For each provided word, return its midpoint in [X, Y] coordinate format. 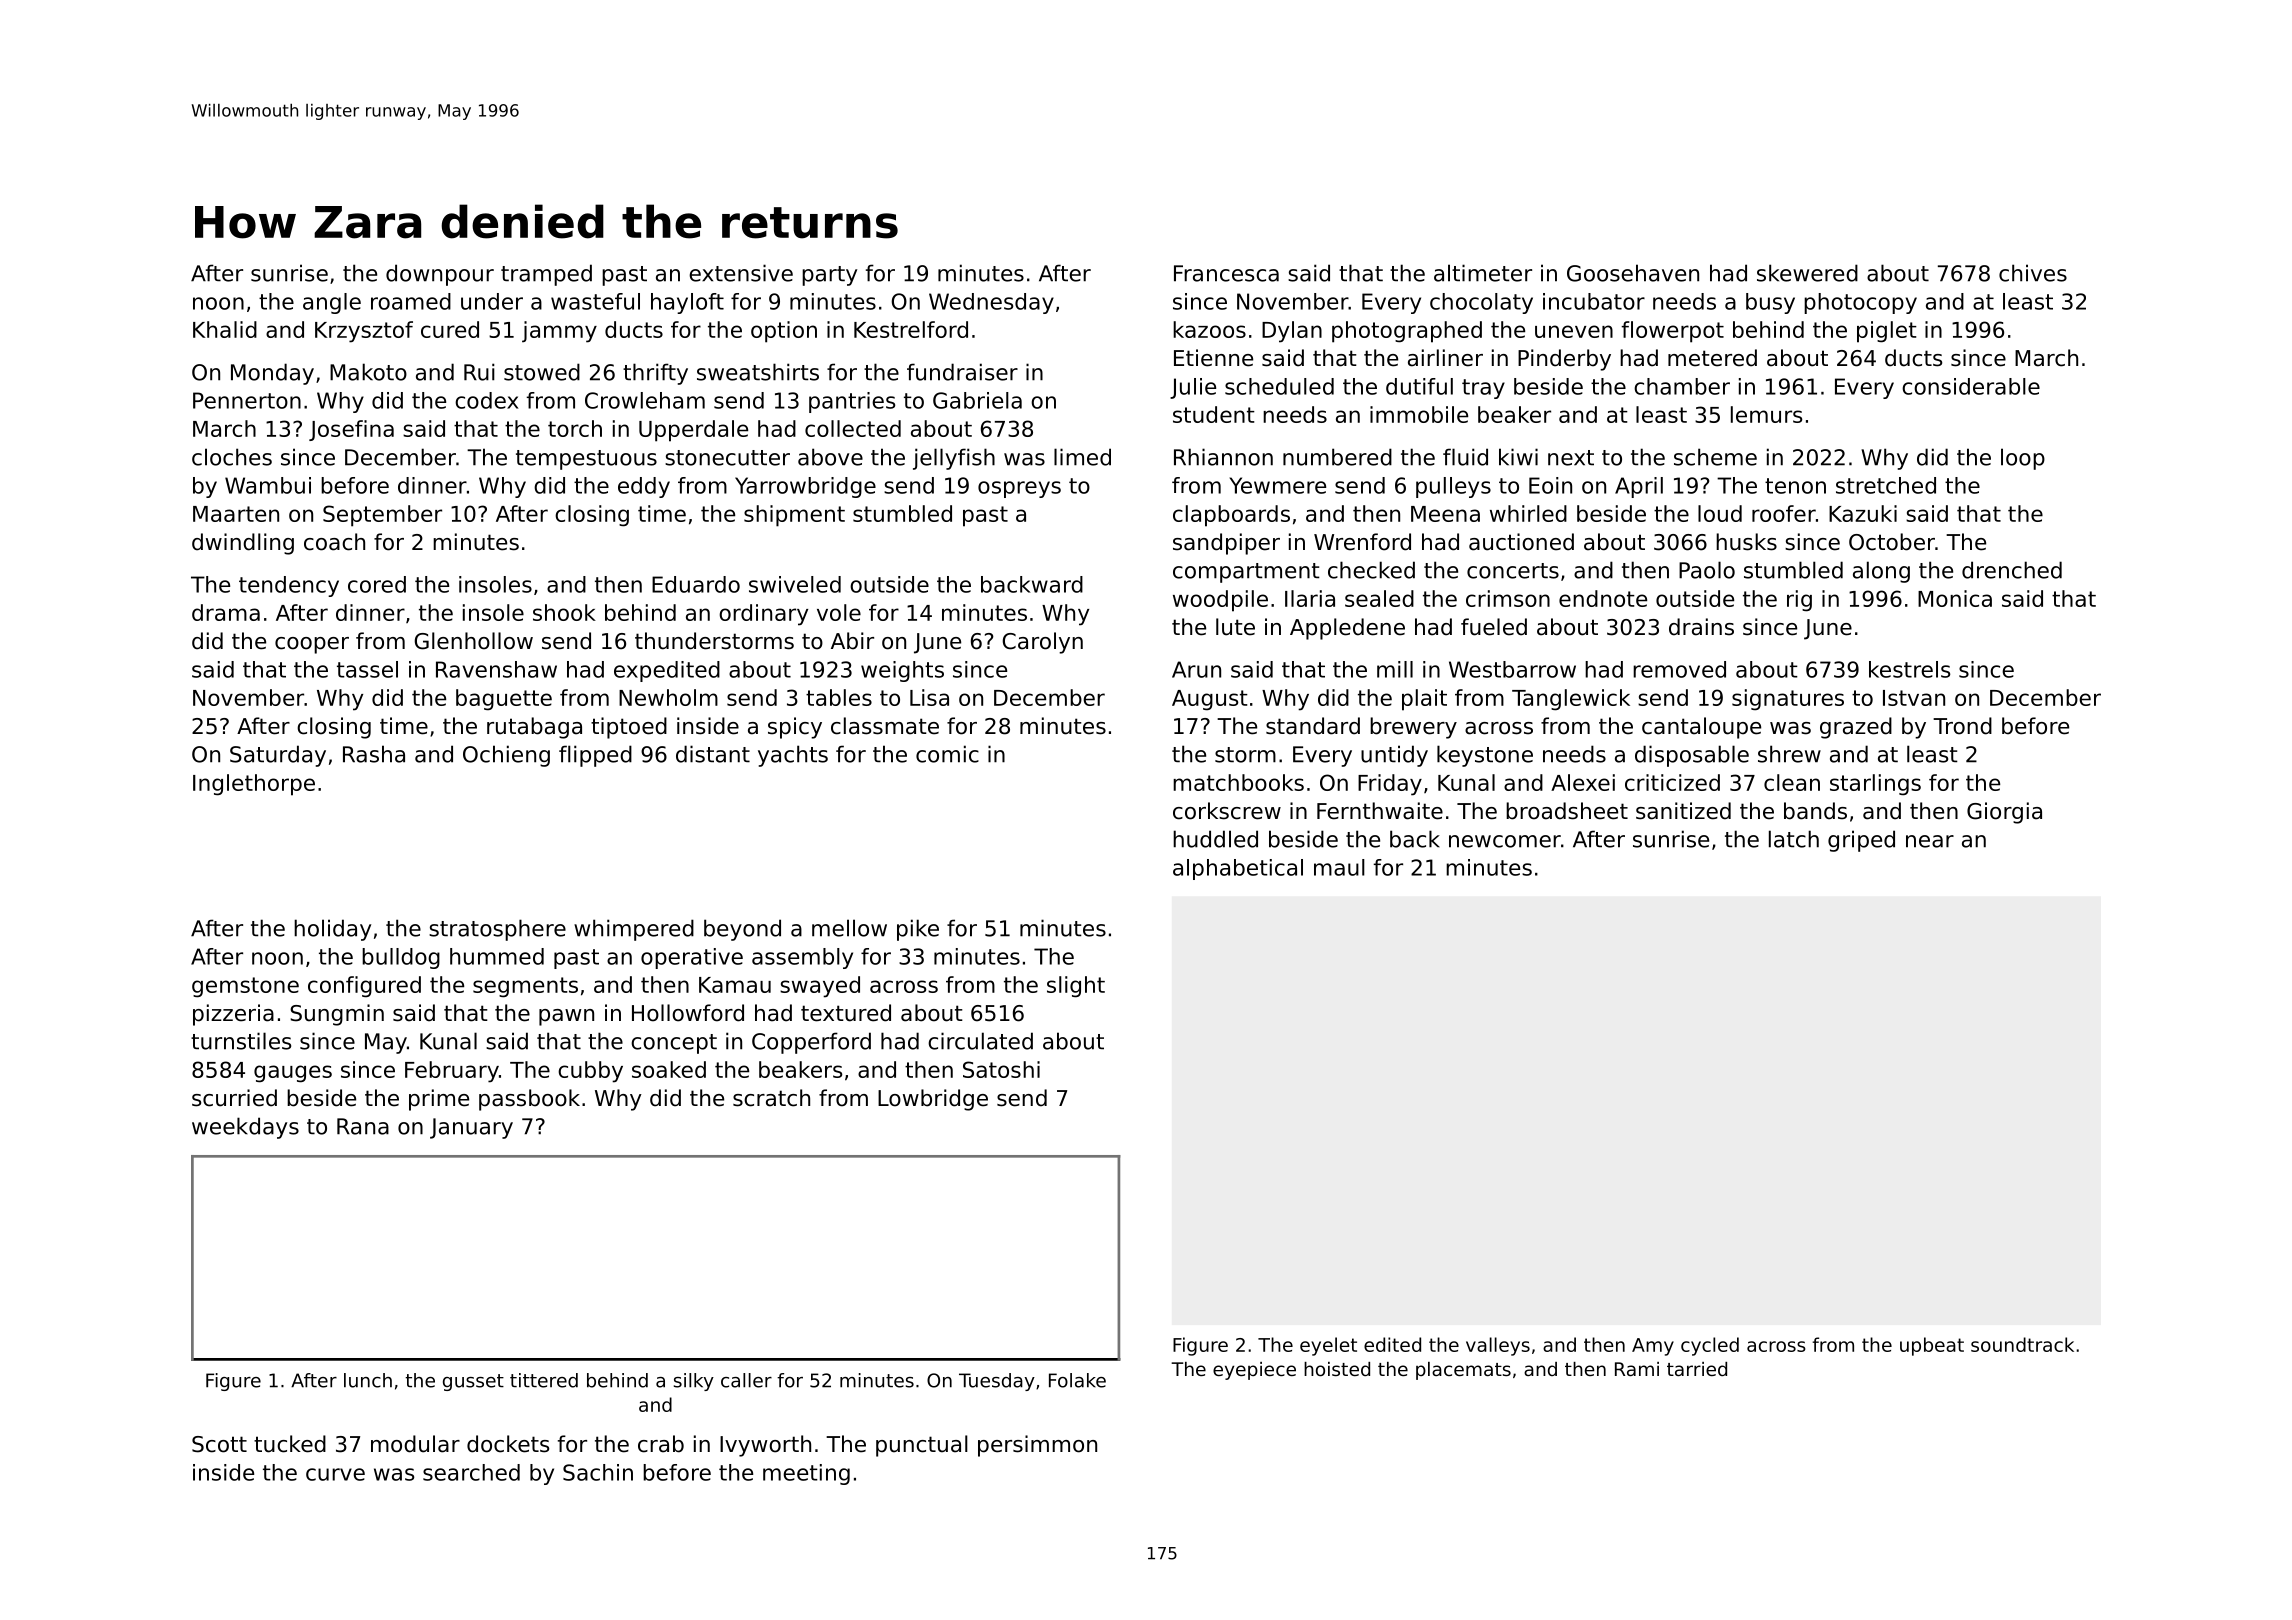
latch [1794, 839]
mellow [849, 928]
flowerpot [1672, 332]
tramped [546, 275]
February [452, 1072]
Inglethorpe [254, 785]
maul [1339, 867]
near [1930, 841]
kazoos [1209, 329]
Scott [219, 1444]
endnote [1603, 598]
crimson [1508, 598]
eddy [644, 487]
